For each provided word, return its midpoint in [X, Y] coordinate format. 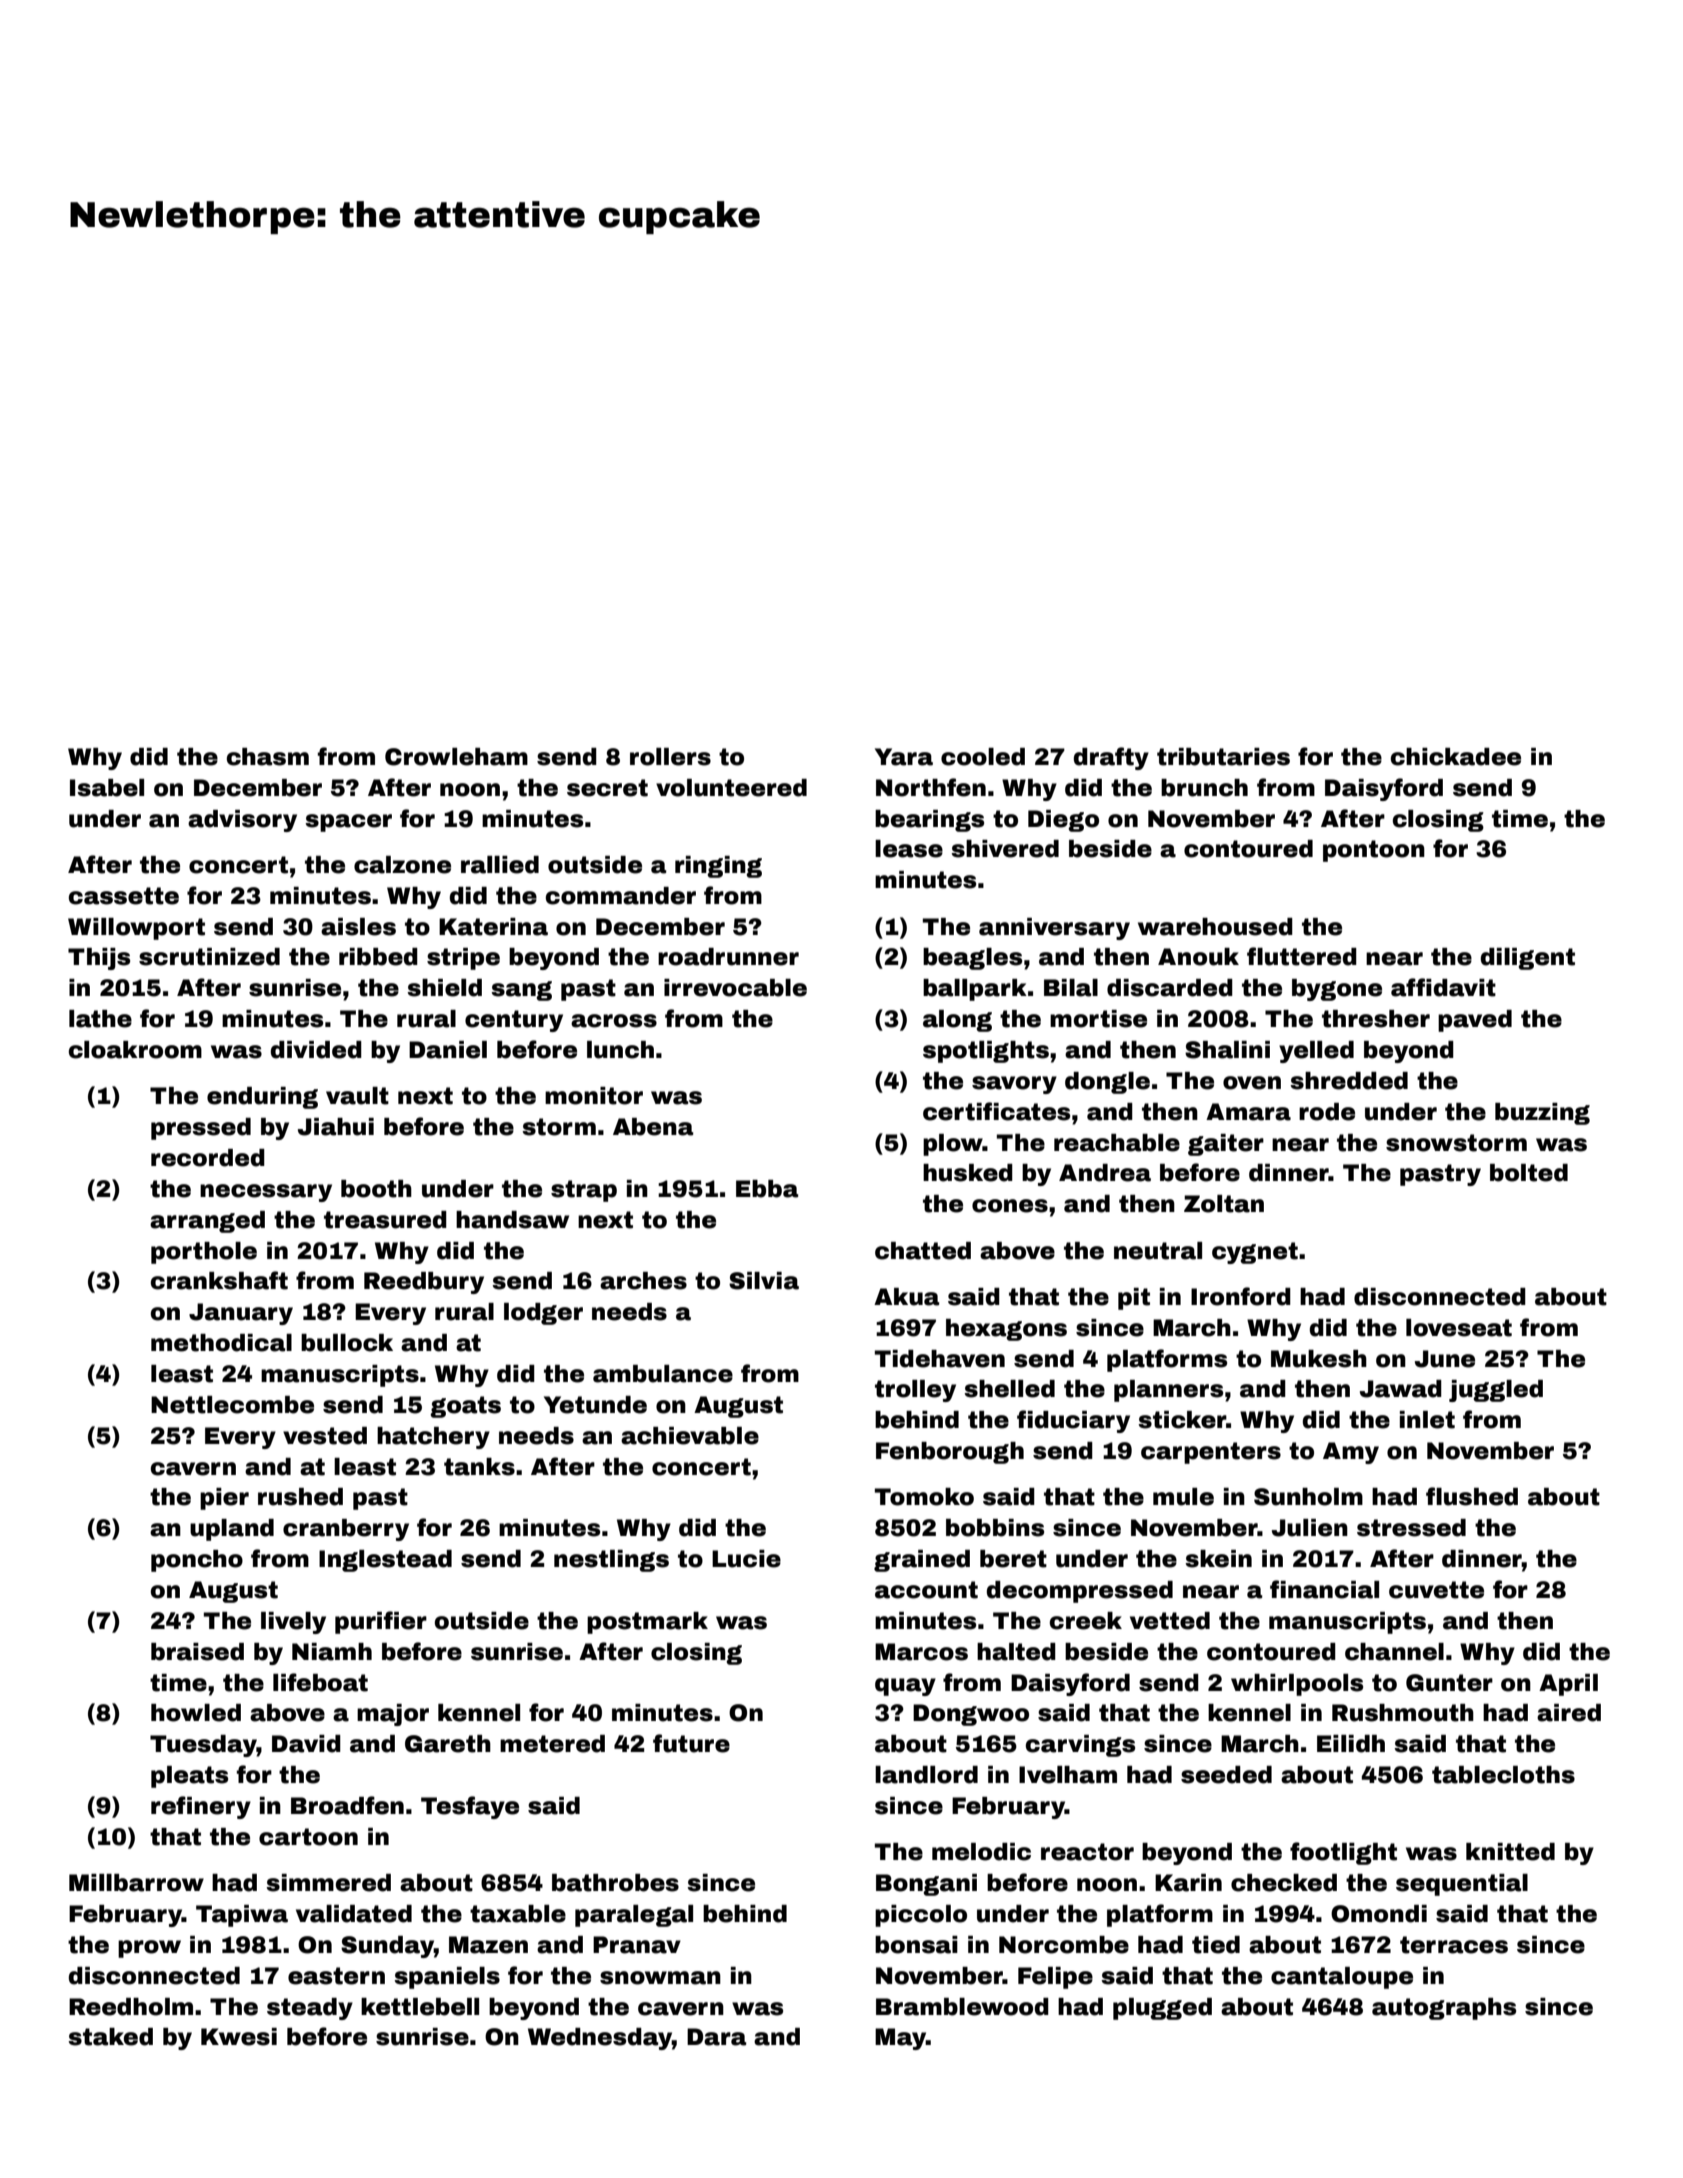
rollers [670, 757]
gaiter [1226, 1145]
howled [196, 1713]
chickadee [1456, 757]
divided [316, 1050]
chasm [268, 757]
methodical [221, 1343]
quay [905, 1687]
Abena [653, 1127]
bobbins [995, 1528]
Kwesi [239, 2037]
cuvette [1436, 1590]
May [900, 2039]
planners [1168, 1391]
